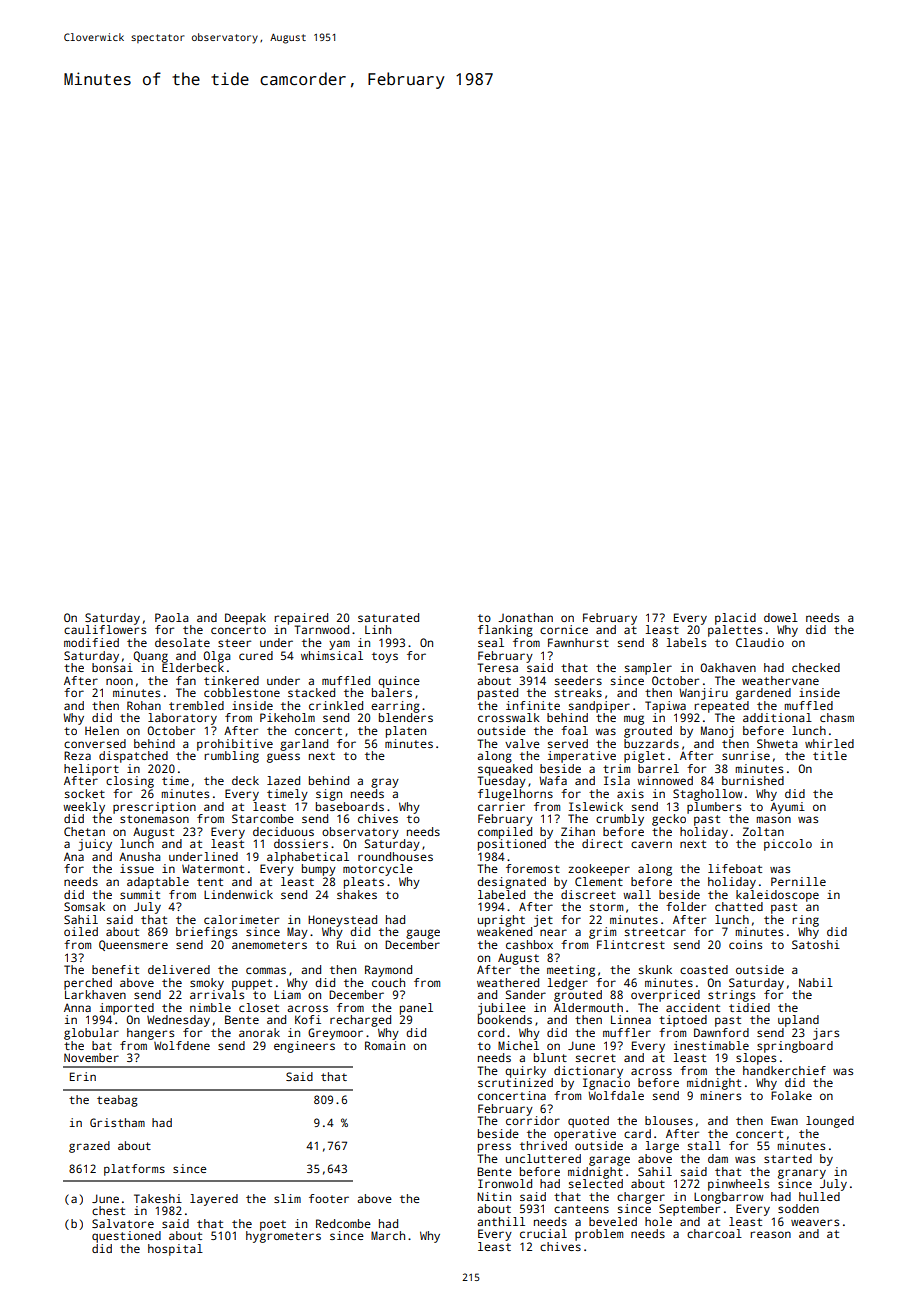 The height and width of the image is (1308, 924). What do you see at coordinates (263, 818) in the image?
I see `Starcombe` at bounding box center [263, 818].
